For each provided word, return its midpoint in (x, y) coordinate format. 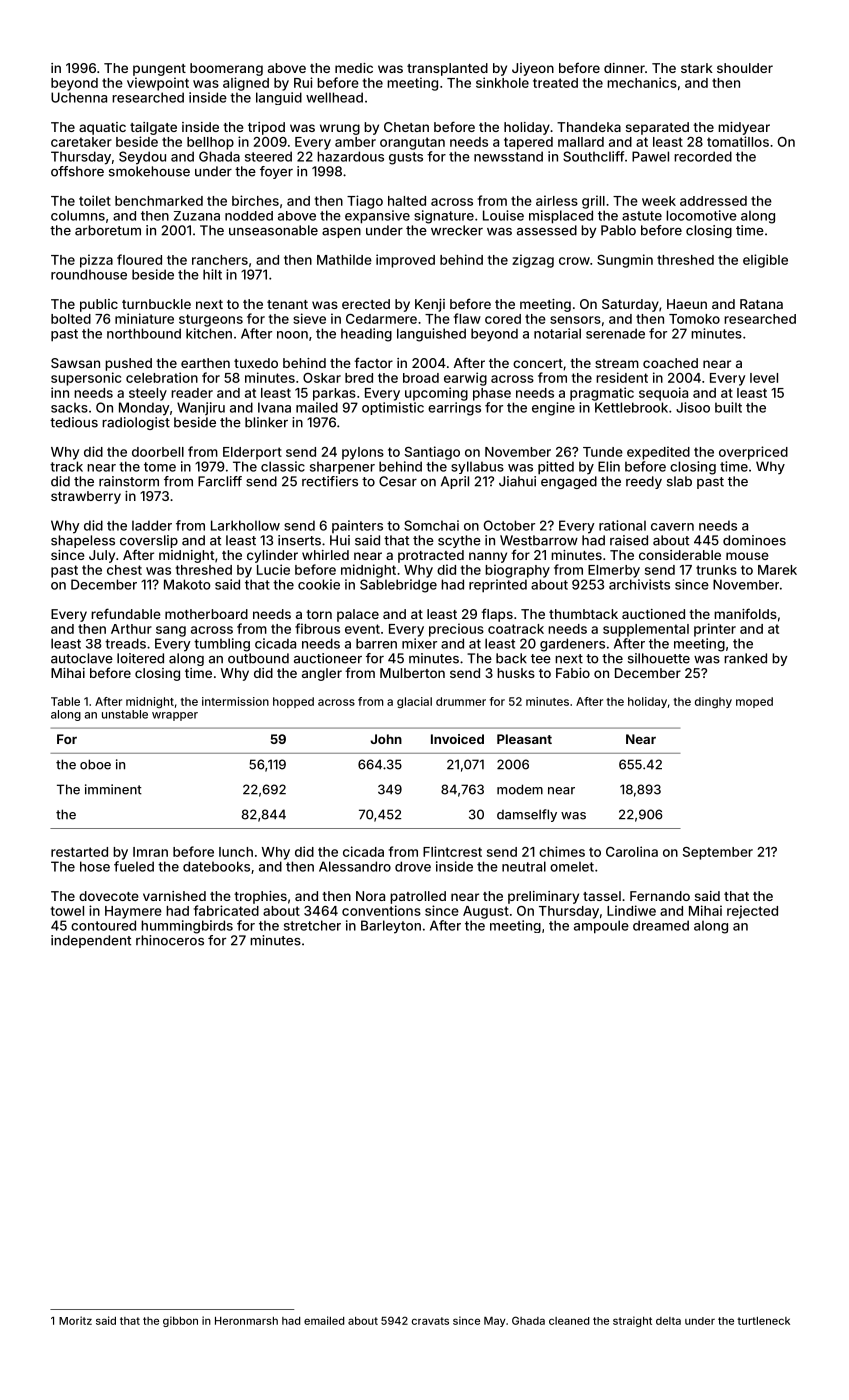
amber (355, 142)
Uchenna (79, 97)
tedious (74, 422)
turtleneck (763, 1321)
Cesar (398, 481)
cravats (430, 1321)
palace (358, 615)
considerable (680, 555)
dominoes (754, 540)
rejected (752, 912)
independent (91, 941)
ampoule (601, 927)
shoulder (745, 68)
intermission (235, 701)
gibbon (180, 1321)
